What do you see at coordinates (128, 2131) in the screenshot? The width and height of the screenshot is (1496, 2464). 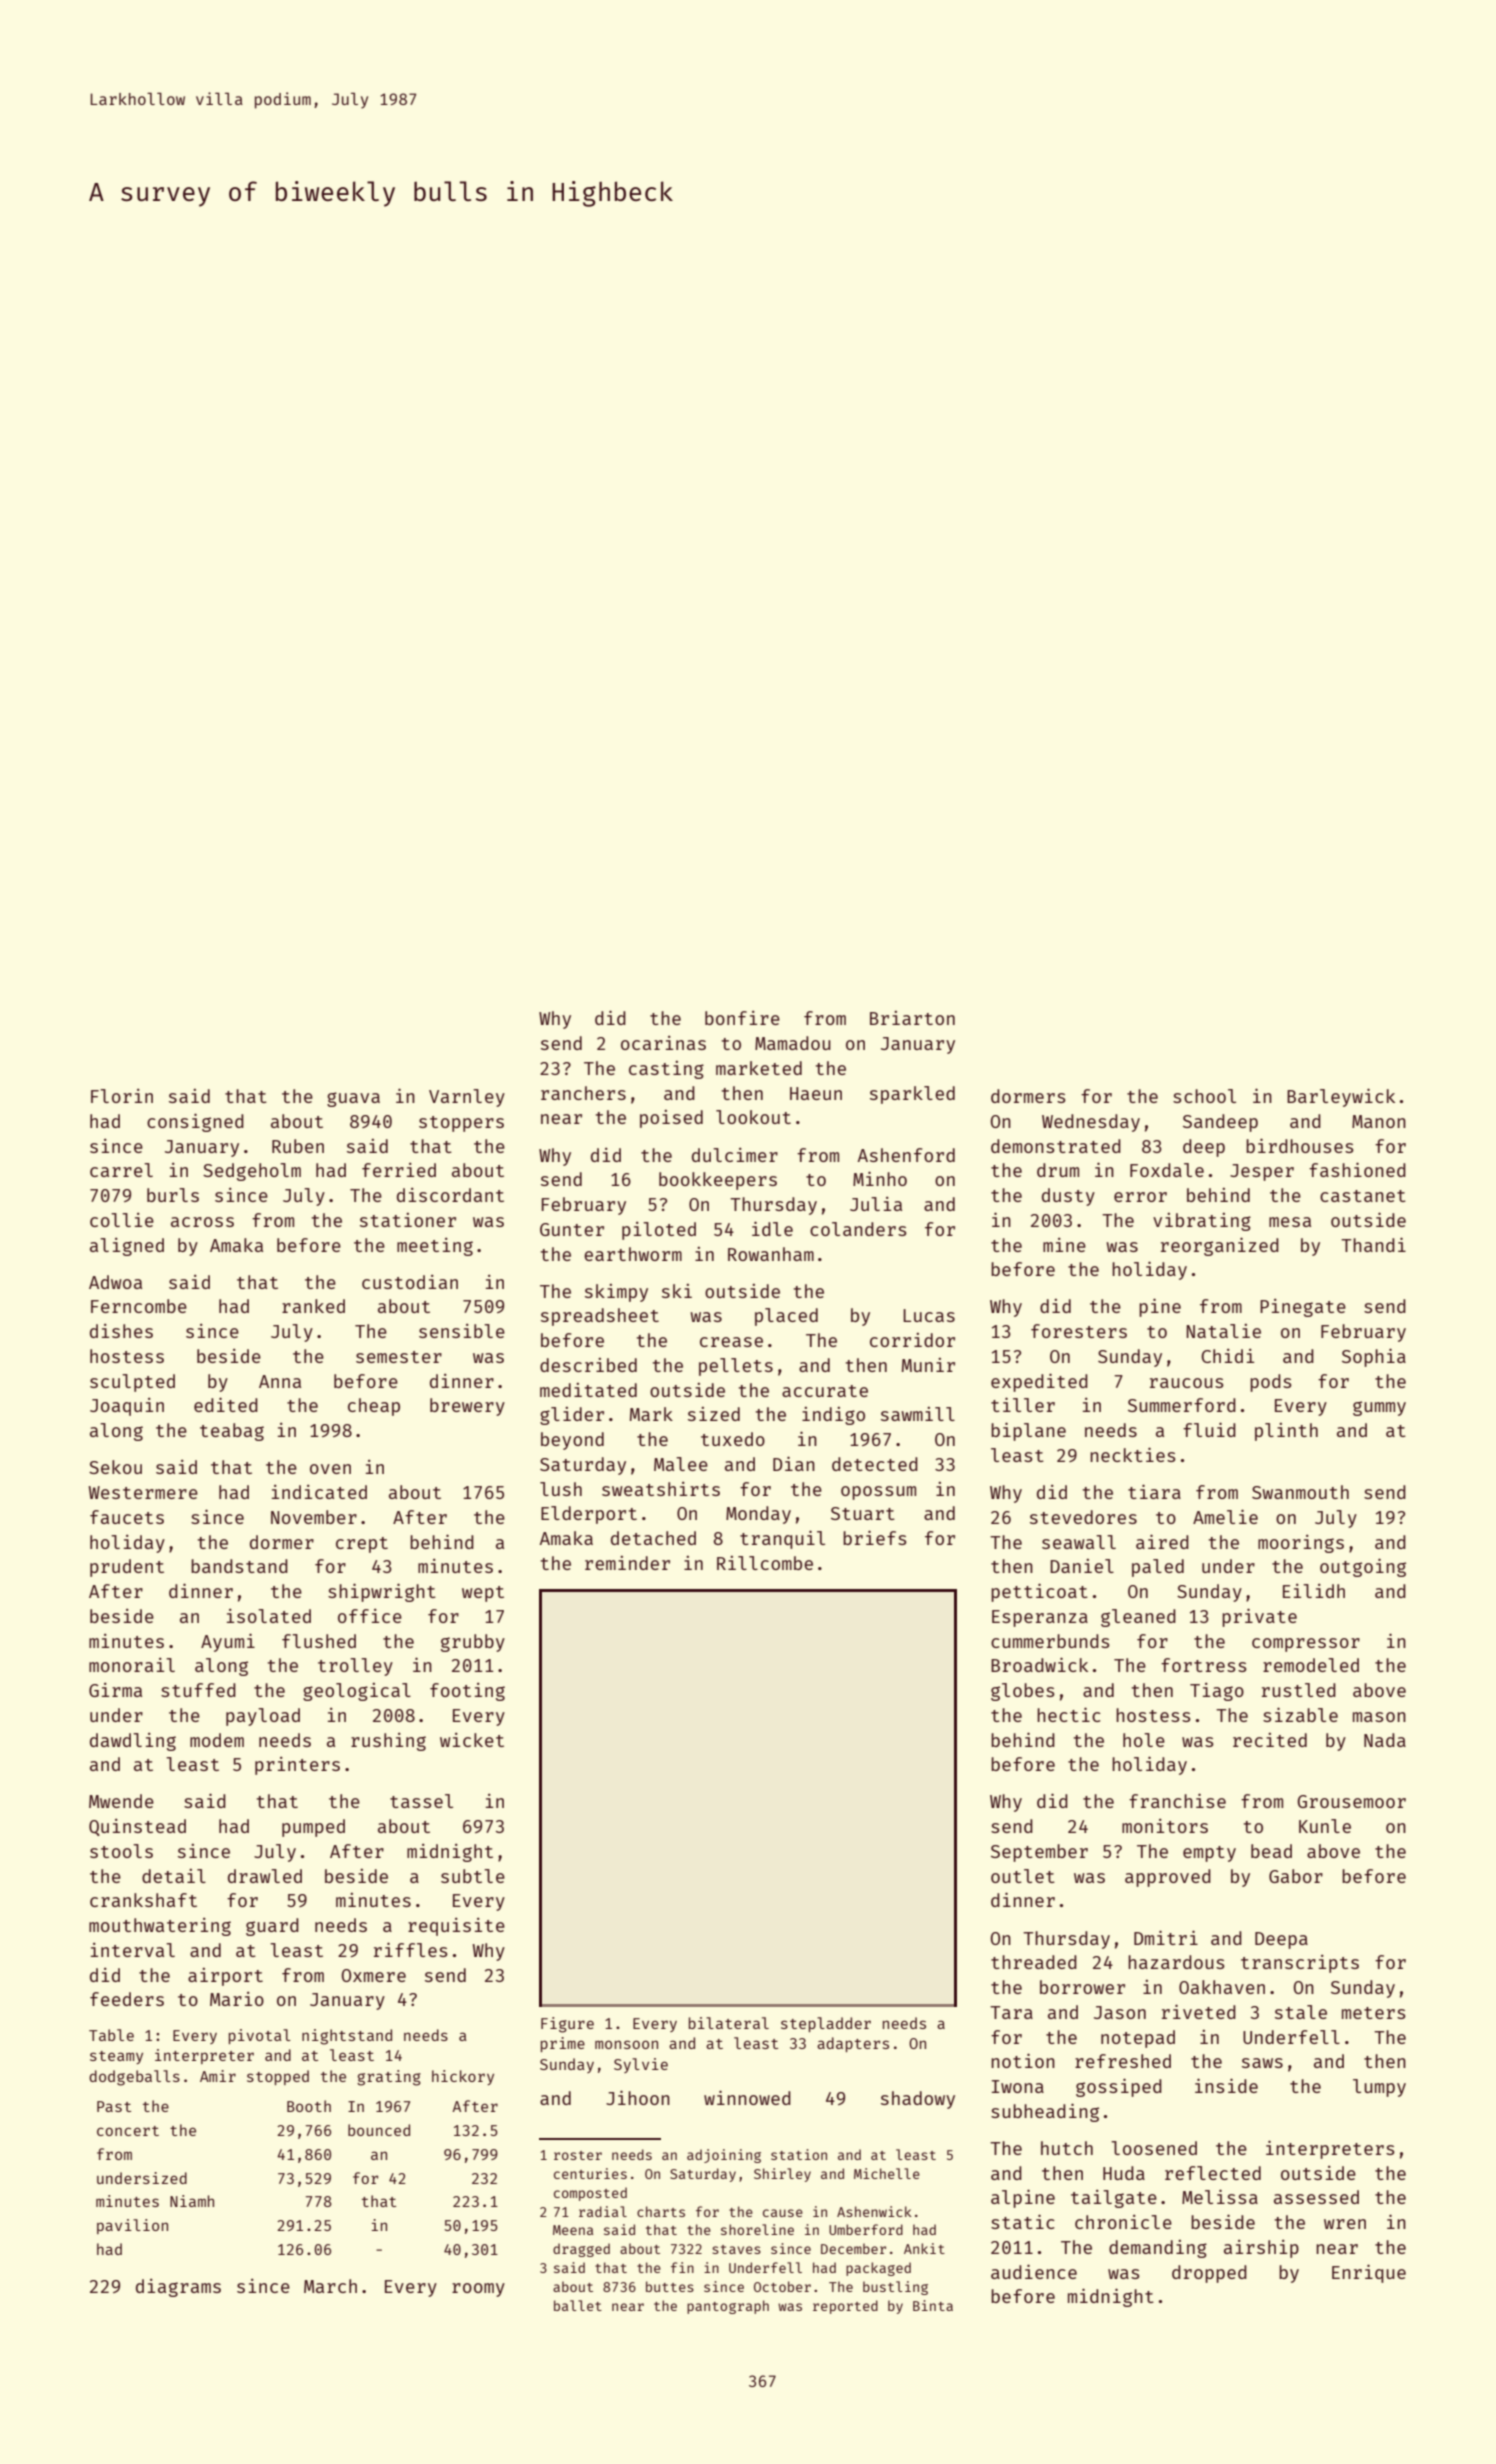 I see `concert` at bounding box center [128, 2131].
